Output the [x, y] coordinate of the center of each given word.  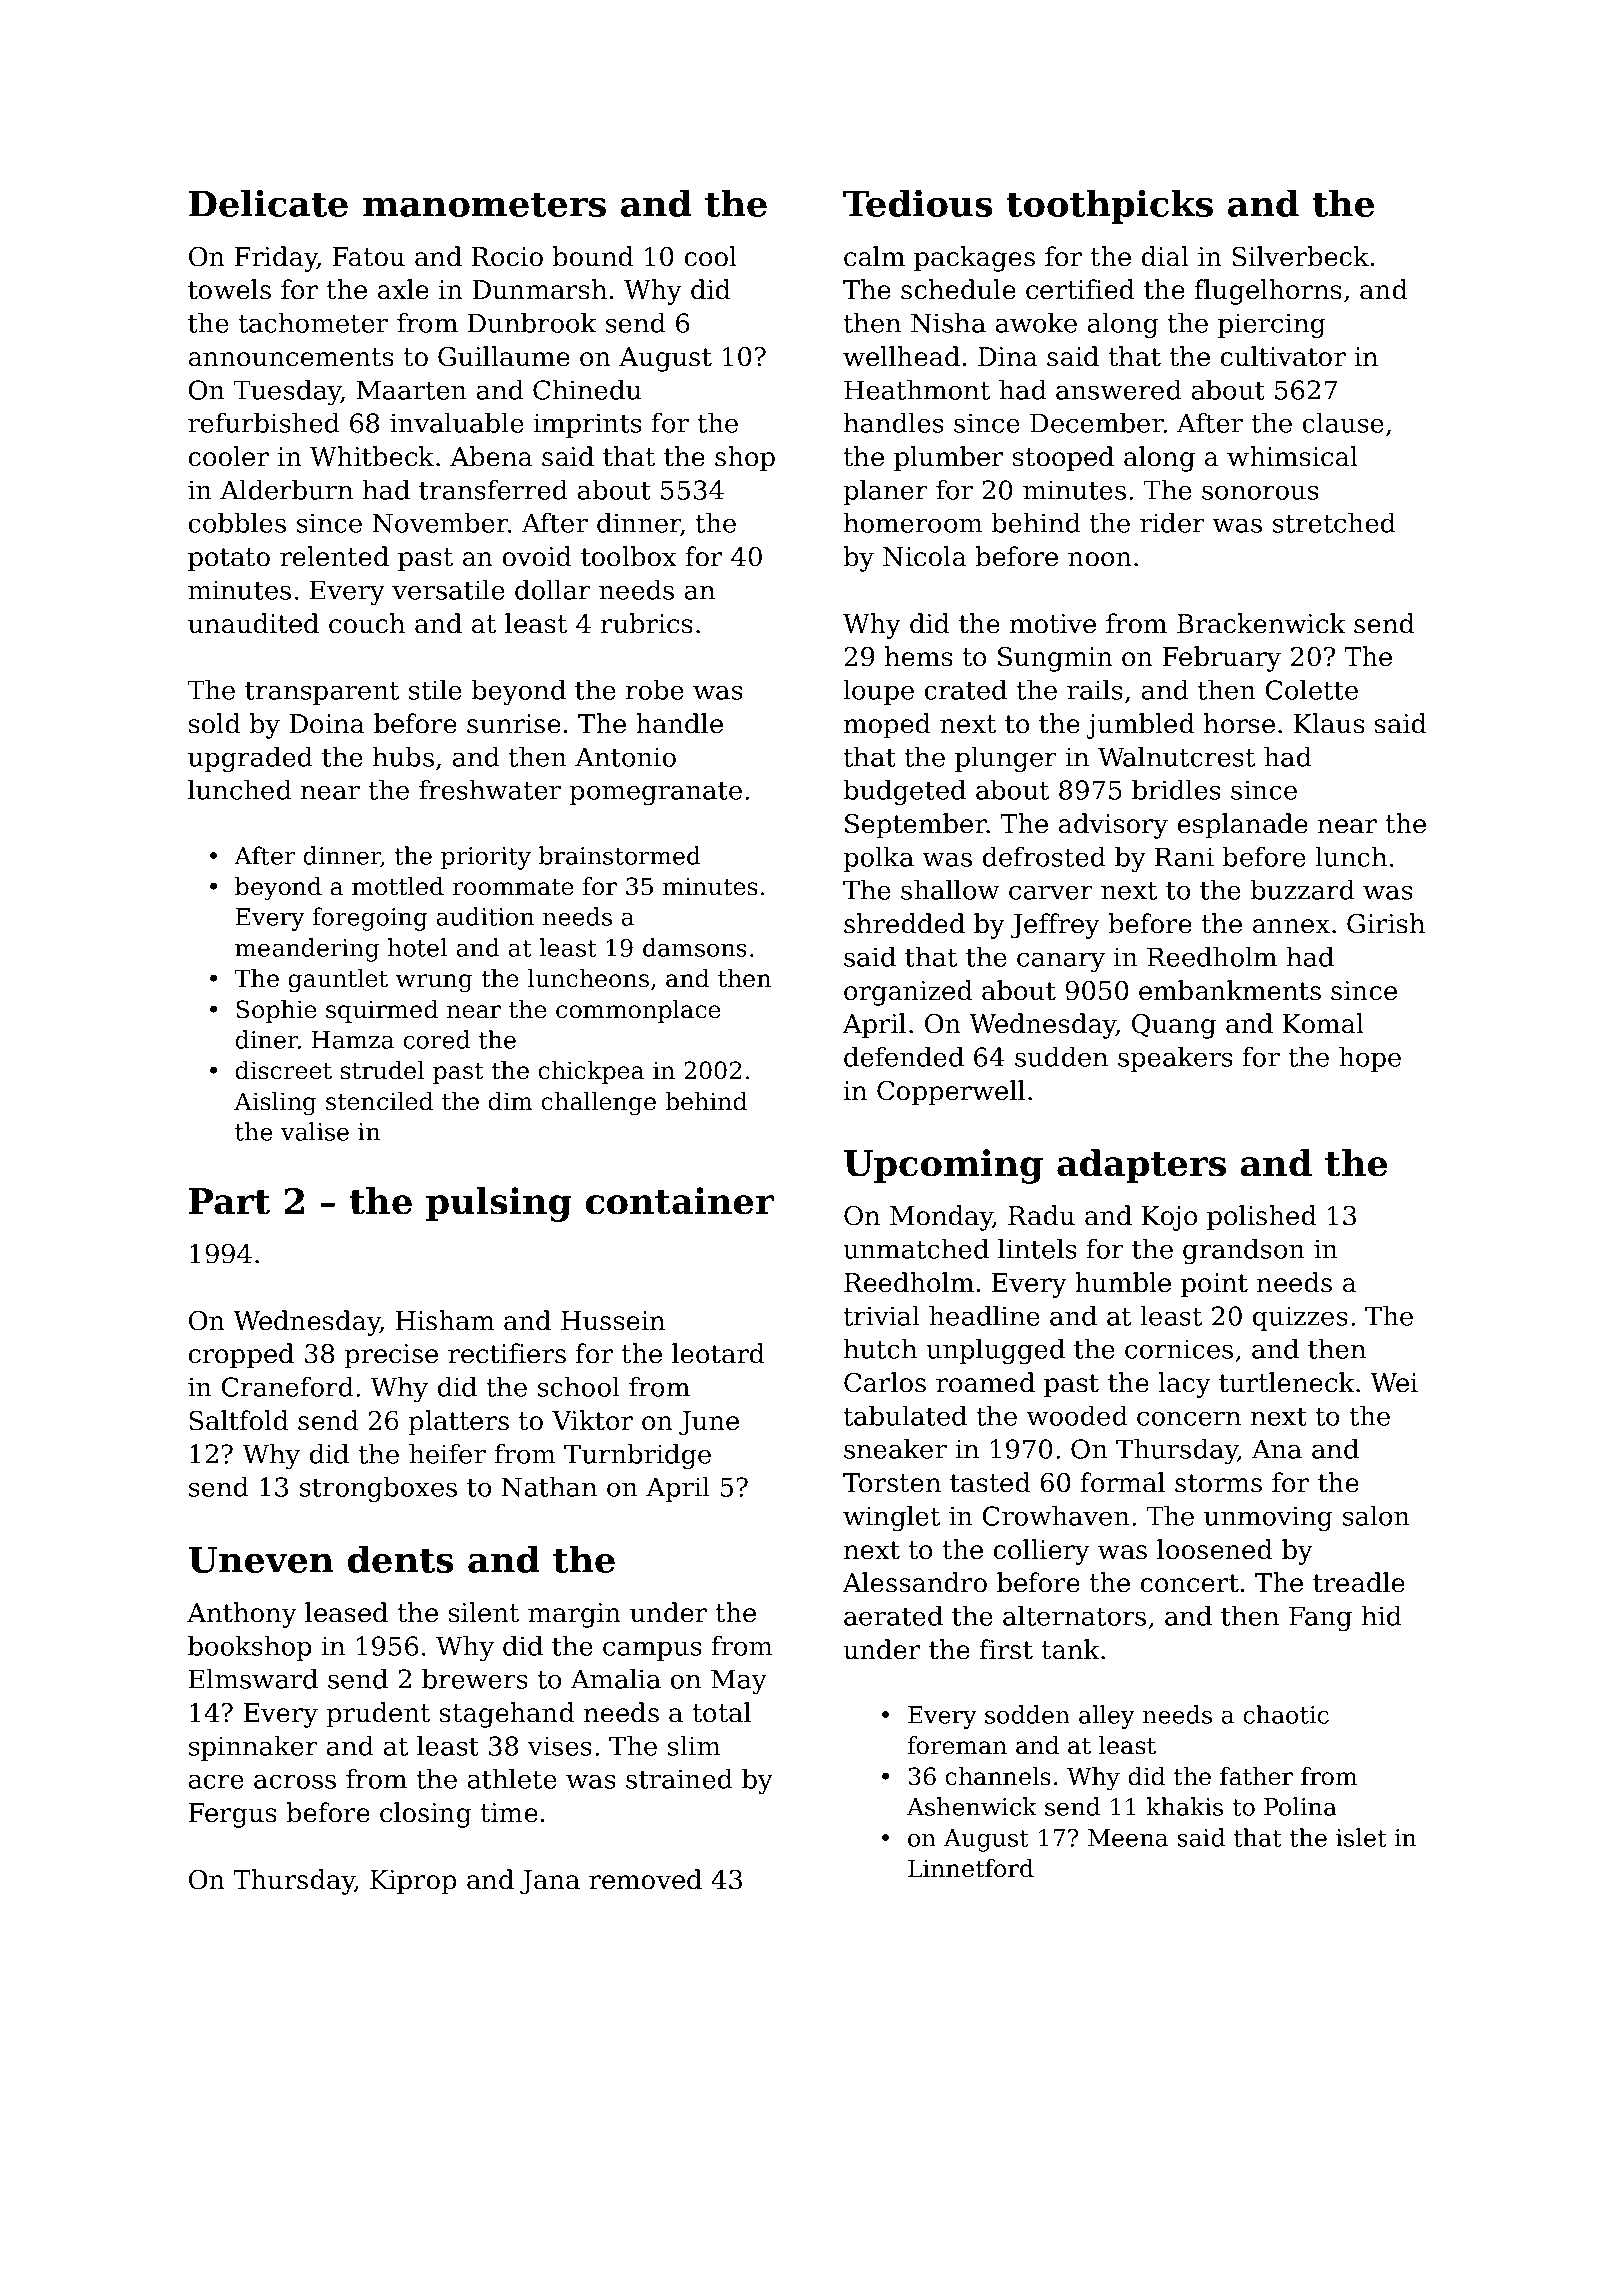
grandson [1244, 1251]
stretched [1334, 523]
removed [645, 1879]
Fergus [233, 1815]
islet [1361, 1837]
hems [919, 656]
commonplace [638, 1011]
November [440, 523]
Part [229, 1201]
